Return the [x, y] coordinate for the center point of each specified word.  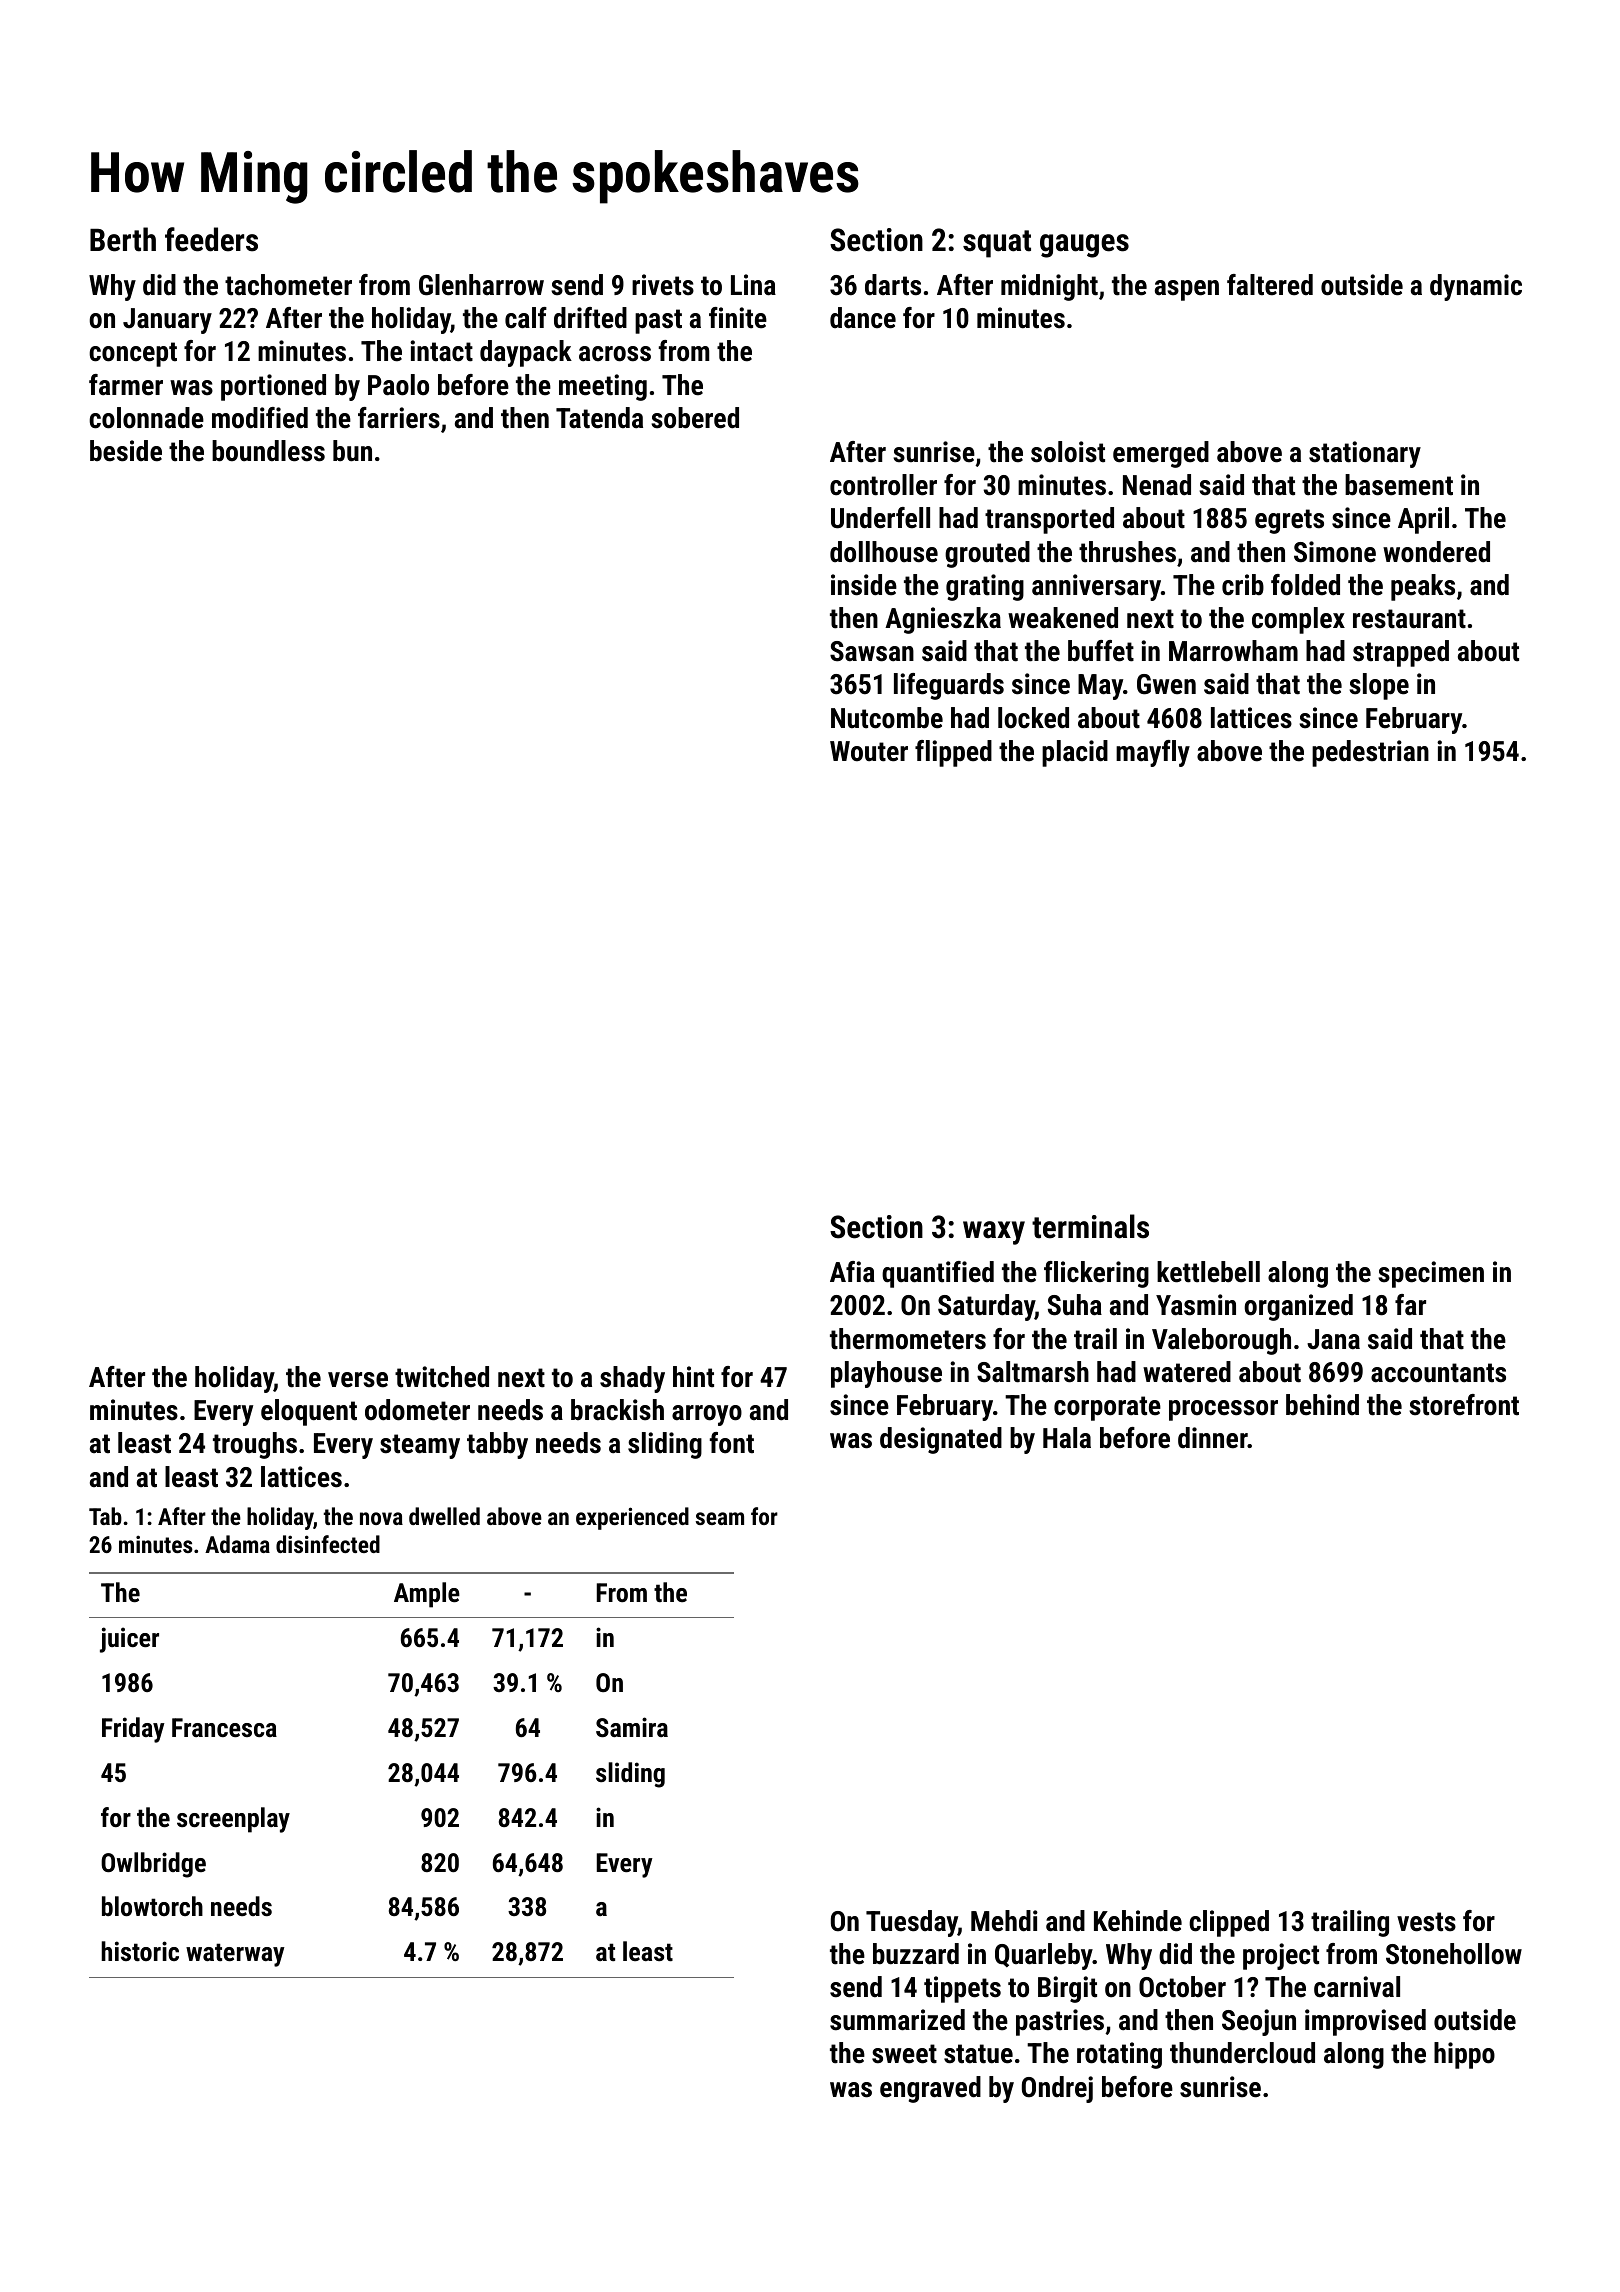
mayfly [1153, 753]
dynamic [1476, 287]
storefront [1464, 1405]
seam [720, 1518]
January [167, 321]
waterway [235, 1955]
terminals [1090, 1226]
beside [126, 451]
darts [893, 285]
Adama [237, 1544]
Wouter [869, 751]
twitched [442, 1377]
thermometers [908, 1339]
